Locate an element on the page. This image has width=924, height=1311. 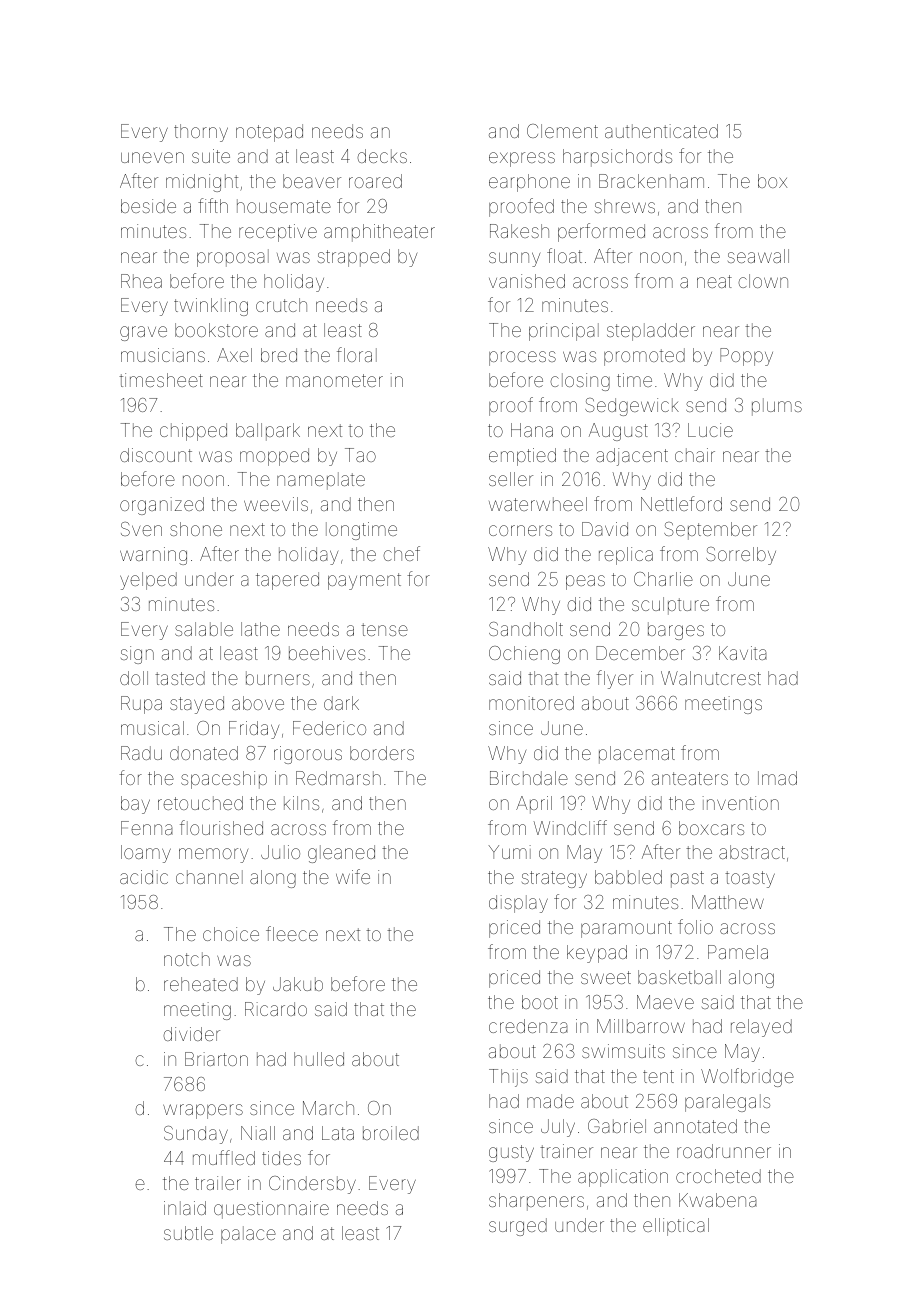
Clement is located at coordinates (562, 131).
